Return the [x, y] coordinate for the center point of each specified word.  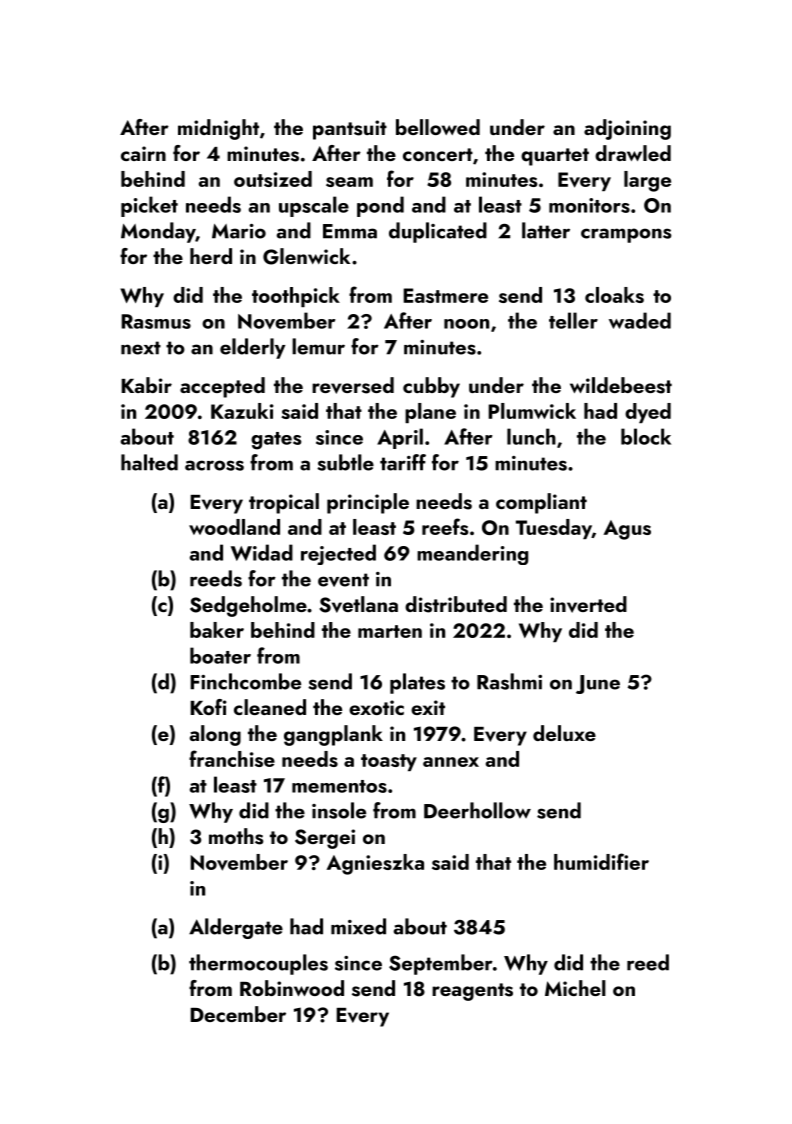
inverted [588, 604]
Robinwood [292, 988]
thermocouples [258, 964]
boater [220, 655]
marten [390, 631]
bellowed [438, 127]
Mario [239, 231]
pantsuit [350, 130]
